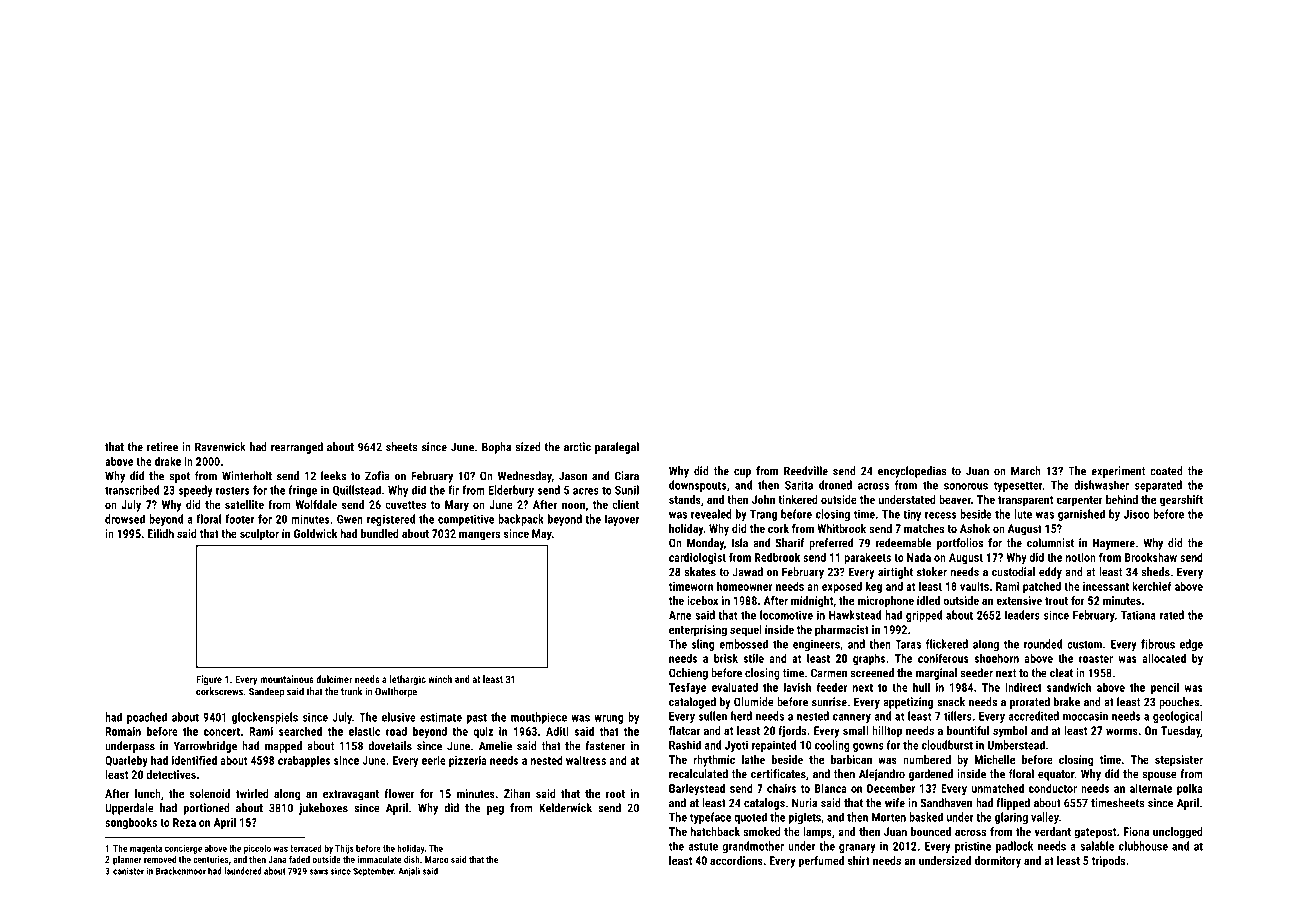 The width and height of the screenshot is (1308, 924). I want to click on Arne, so click(680, 615).
